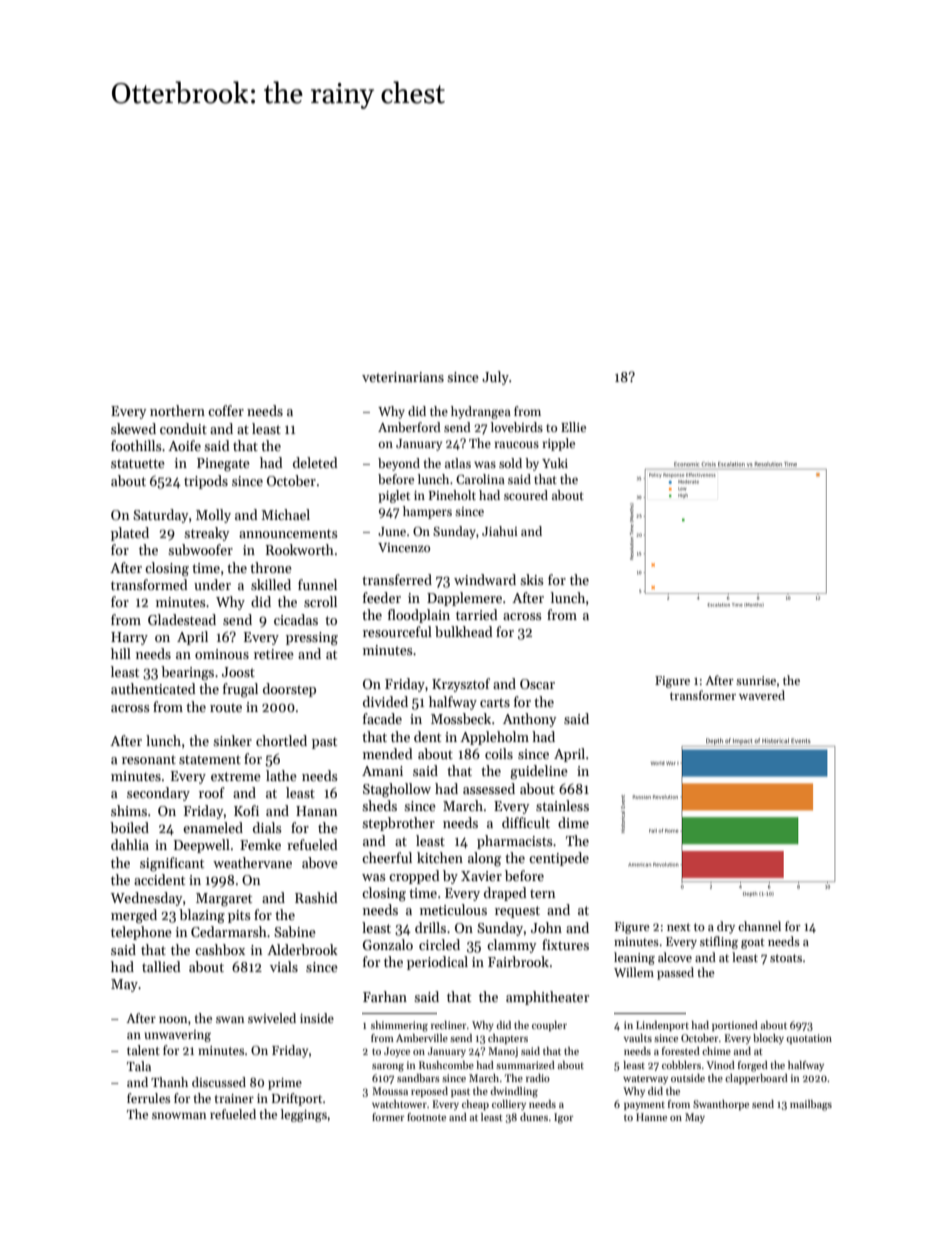 The width and height of the image is (952, 1233). Describe the element at coordinates (539, 772) in the image. I see `guideline` at that location.
